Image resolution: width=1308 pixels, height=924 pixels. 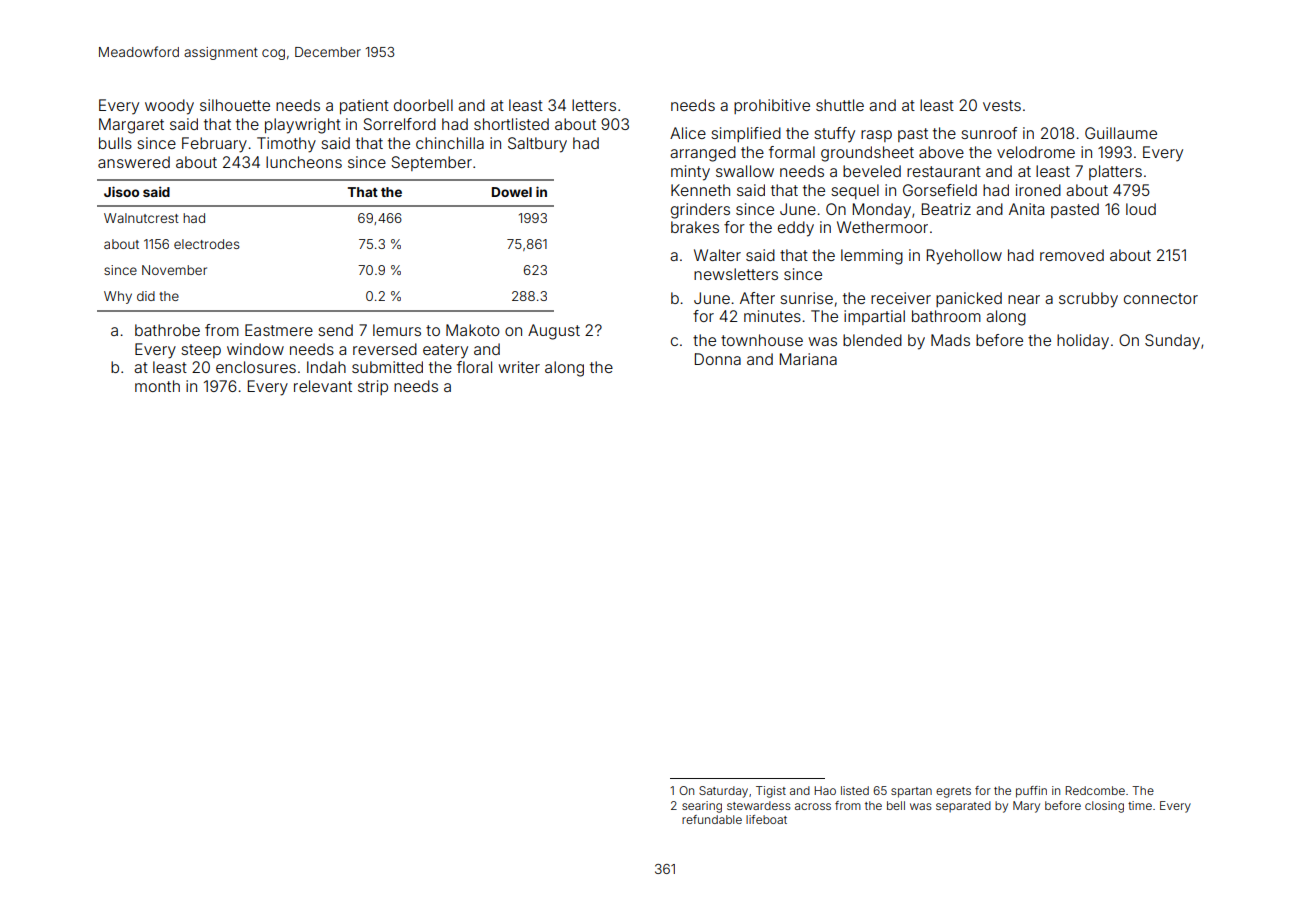 What do you see at coordinates (702, 807) in the screenshot?
I see `searing` at bounding box center [702, 807].
